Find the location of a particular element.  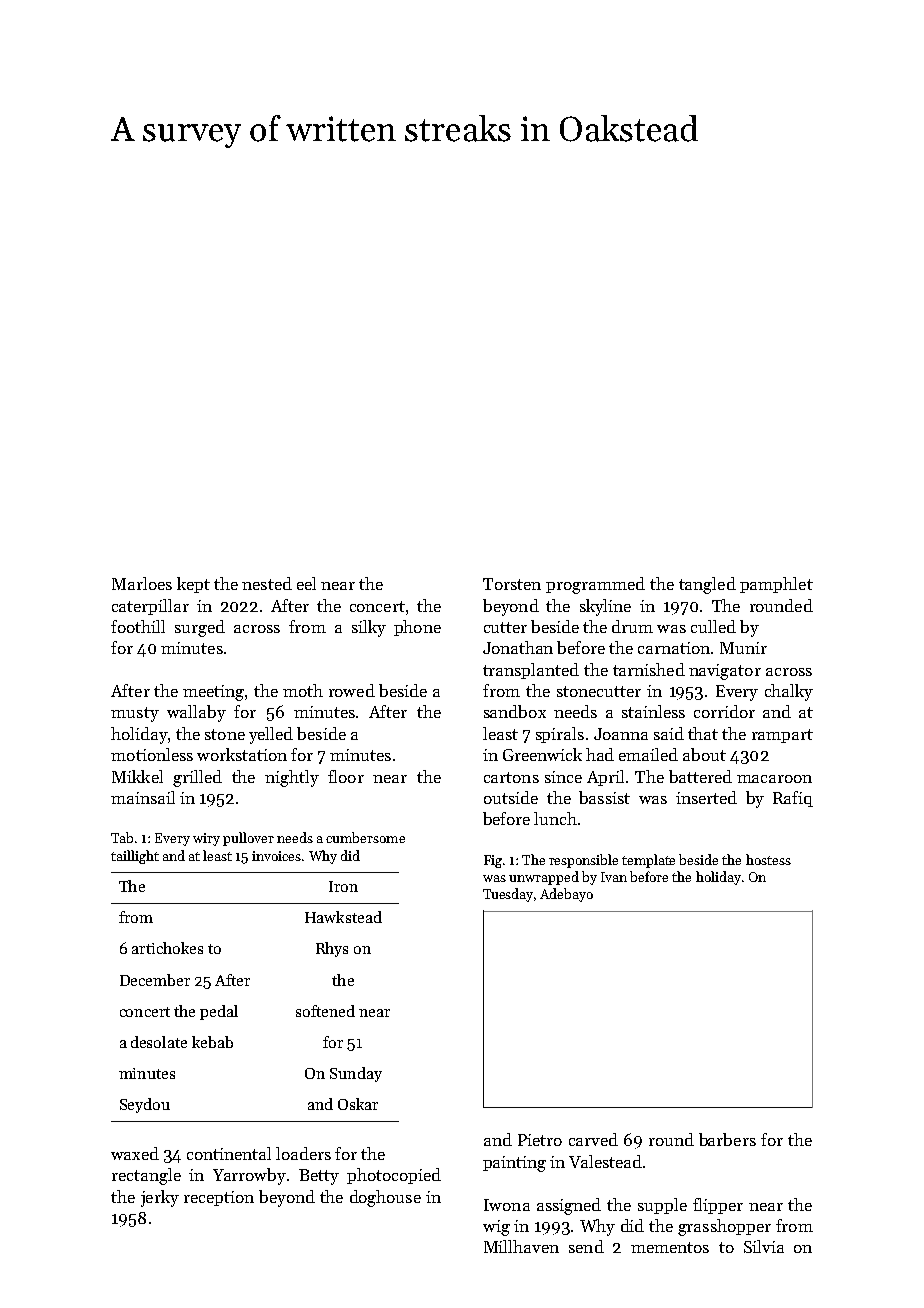

Millhaven is located at coordinates (521, 1246).
